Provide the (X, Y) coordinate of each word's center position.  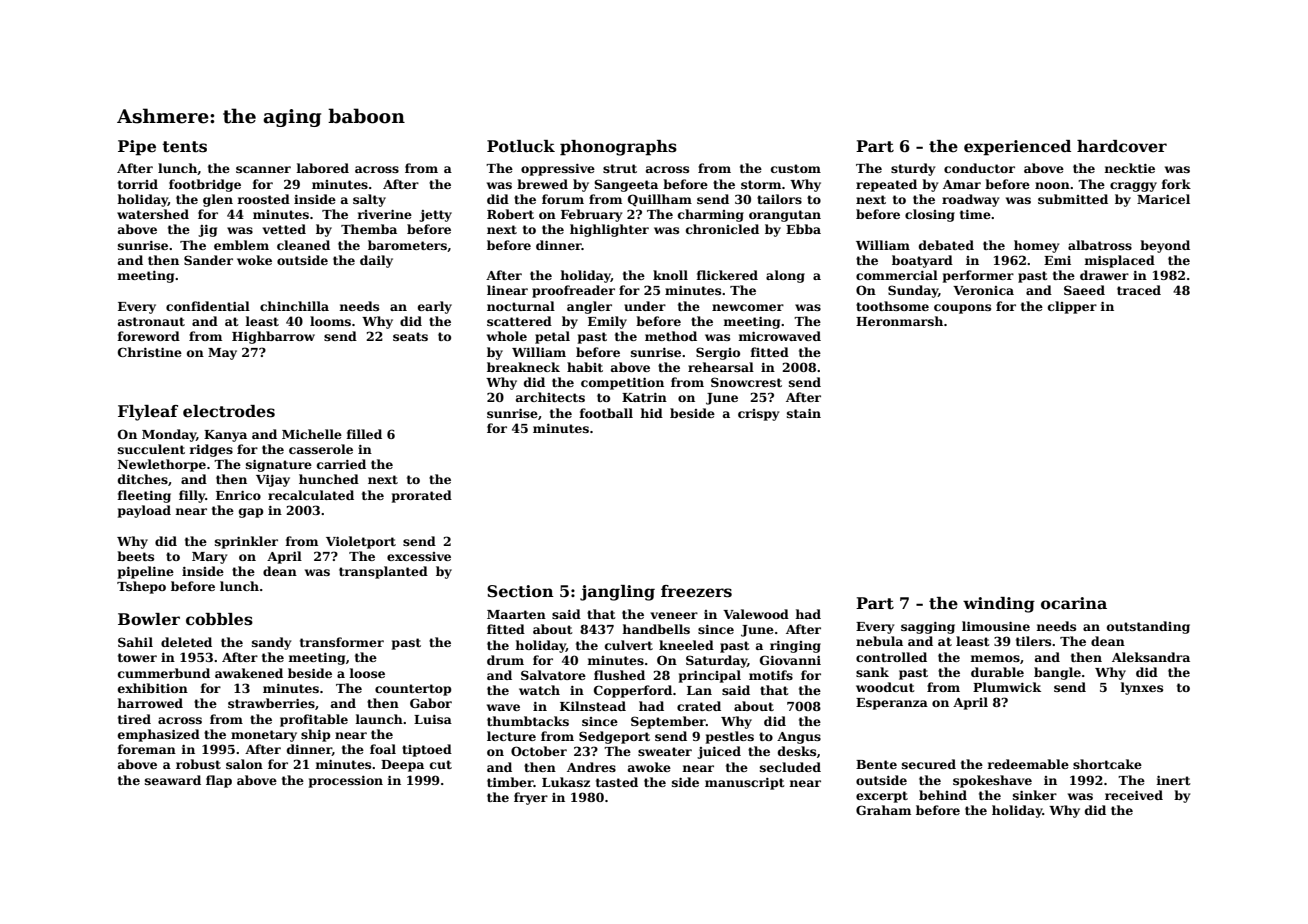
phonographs (618, 148)
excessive (419, 556)
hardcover (1122, 146)
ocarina (1074, 603)
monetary (264, 736)
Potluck (521, 146)
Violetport (361, 542)
